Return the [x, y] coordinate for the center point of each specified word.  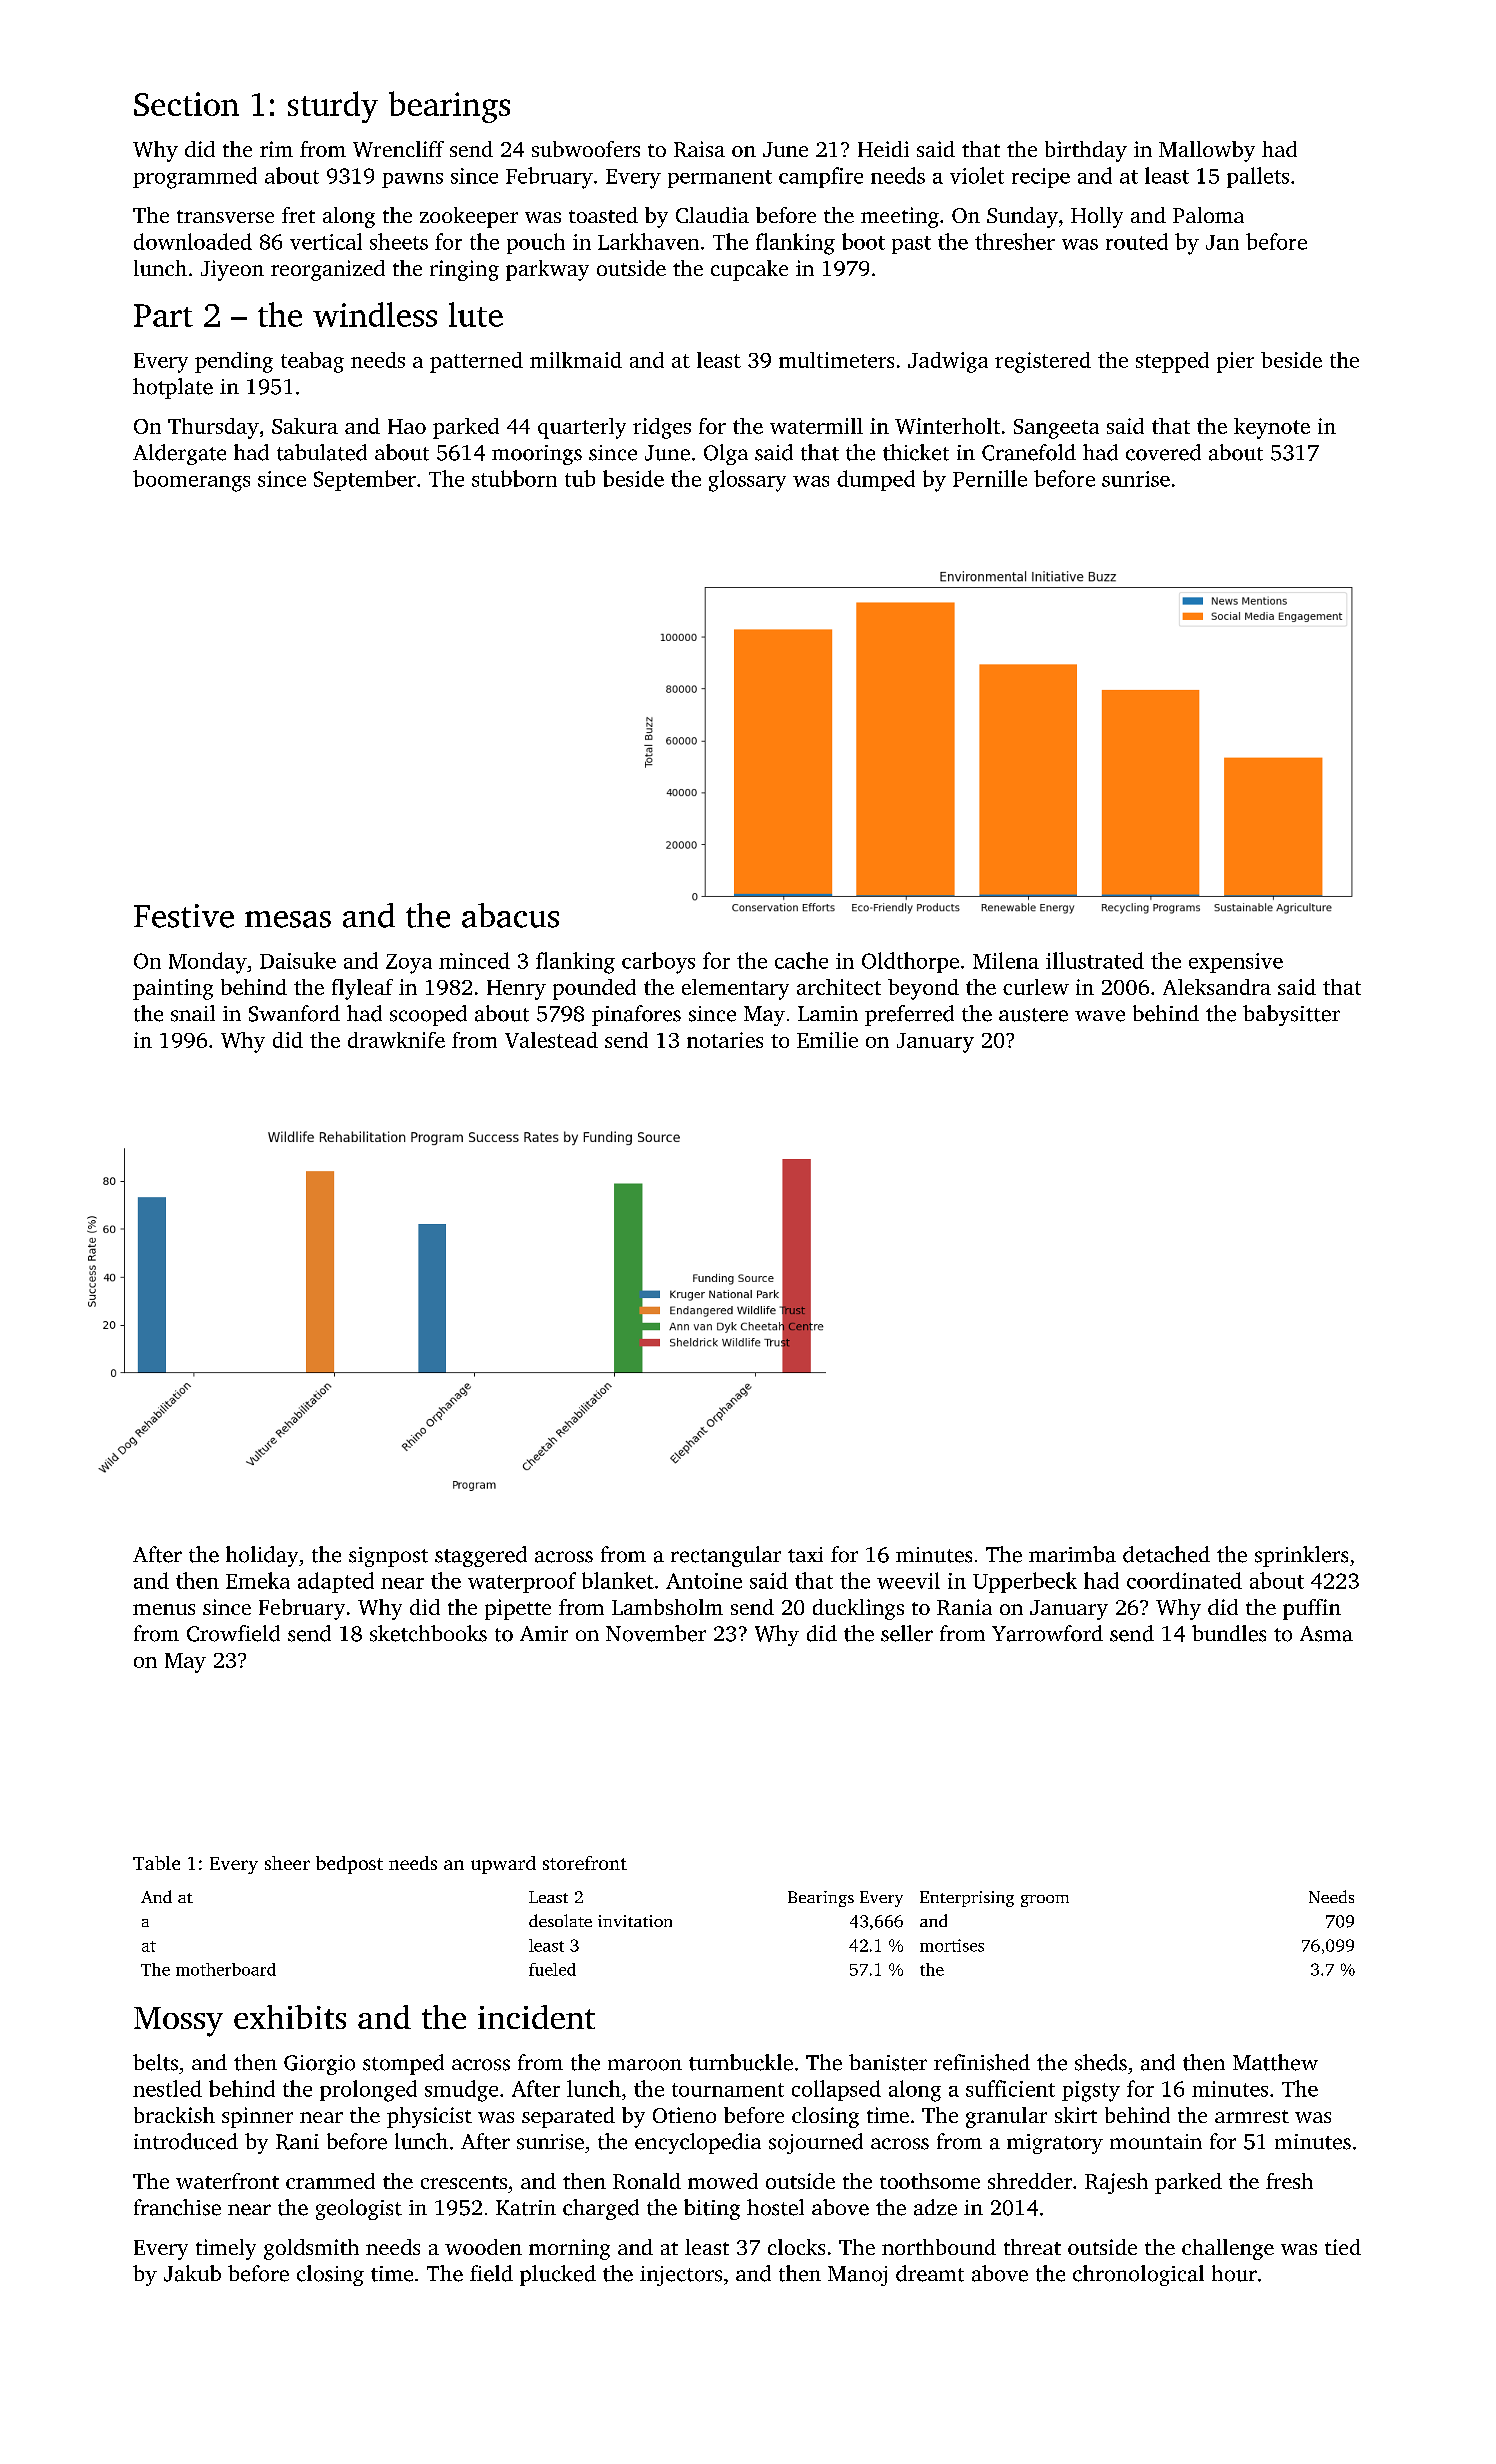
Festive [184, 916]
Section [186, 104]
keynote [1272, 428]
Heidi [883, 149]
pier [1235, 362]
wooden [483, 2247]
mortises [952, 1945]
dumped [876, 480]
